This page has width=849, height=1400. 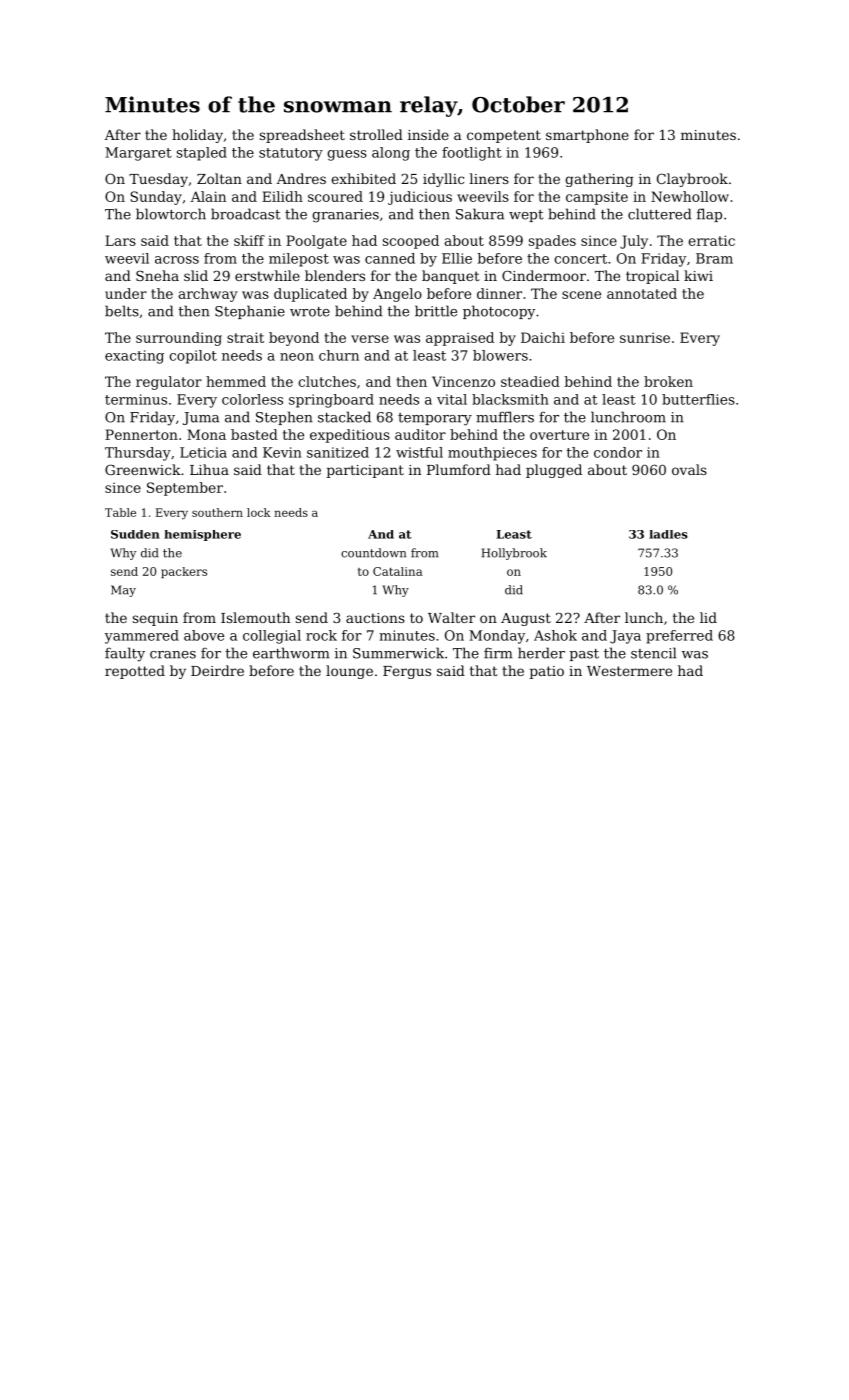 What do you see at coordinates (138, 154) in the page?
I see `Margaret` at bounding box center [138, 154].
